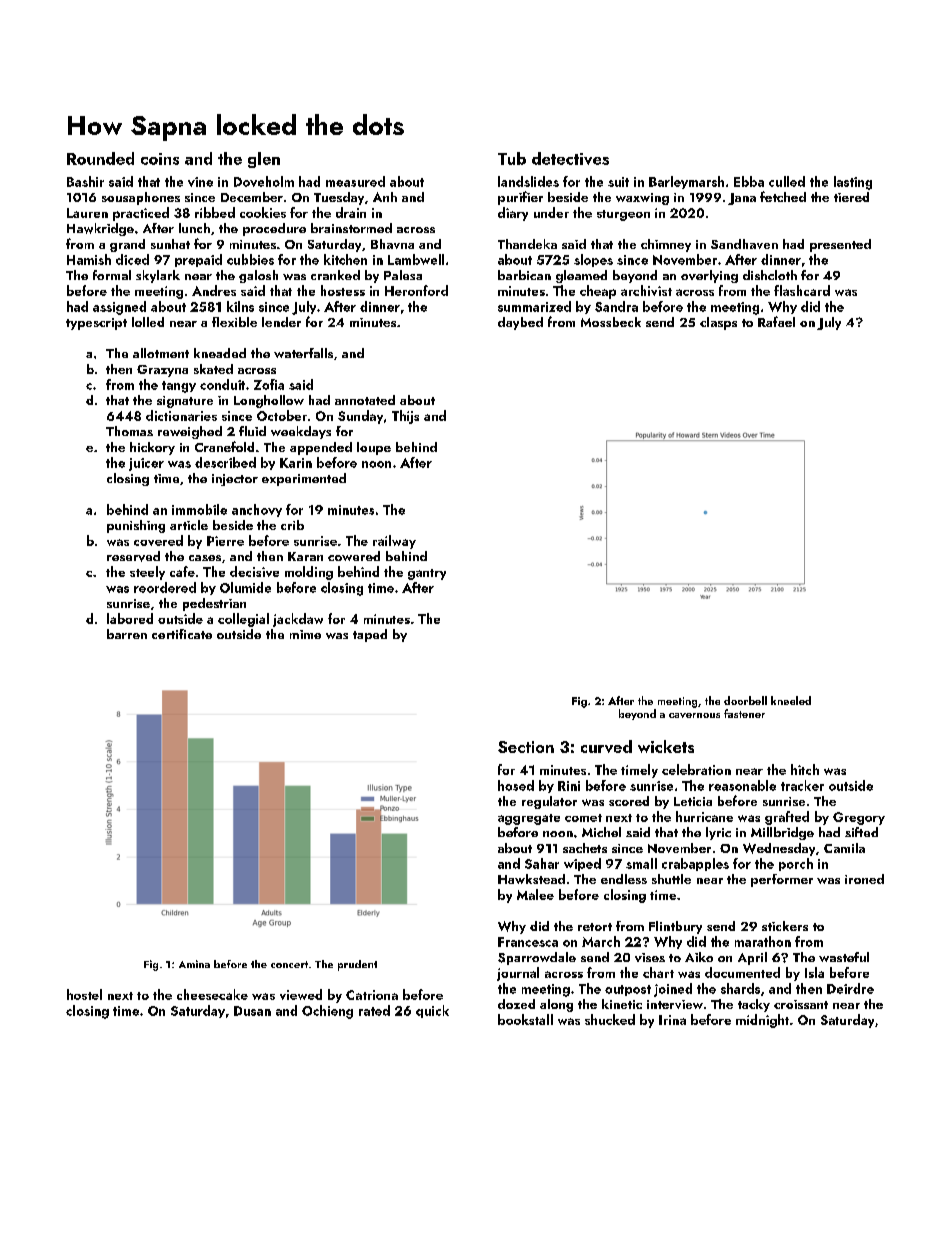  Describe the element at coordinates (161, 353) in the page. I see `allotment` at that location.
